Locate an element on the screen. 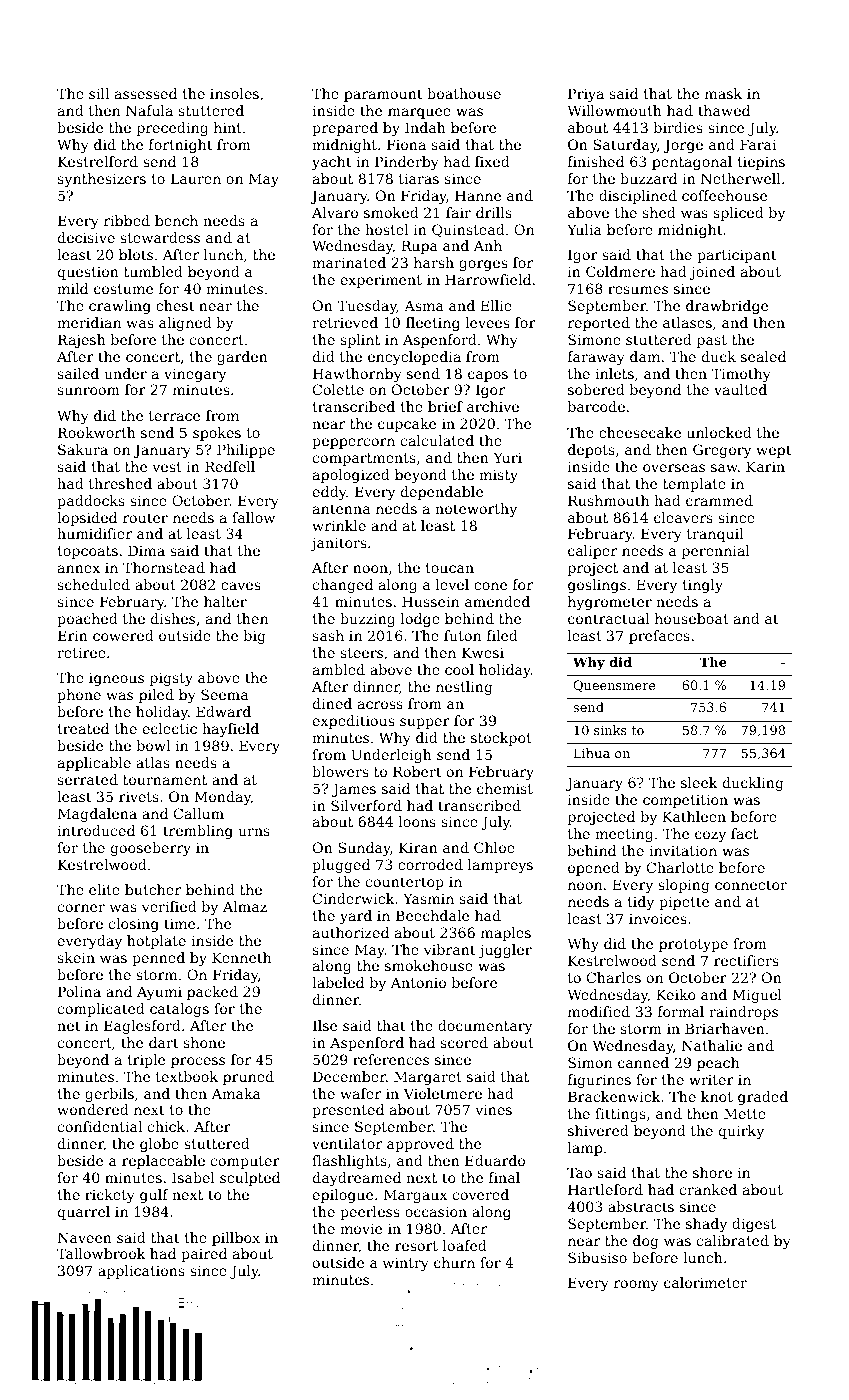 Image resolution: width=849 pixels, height=1400 pixels. hayfield is located at coordinates (230, 730).
